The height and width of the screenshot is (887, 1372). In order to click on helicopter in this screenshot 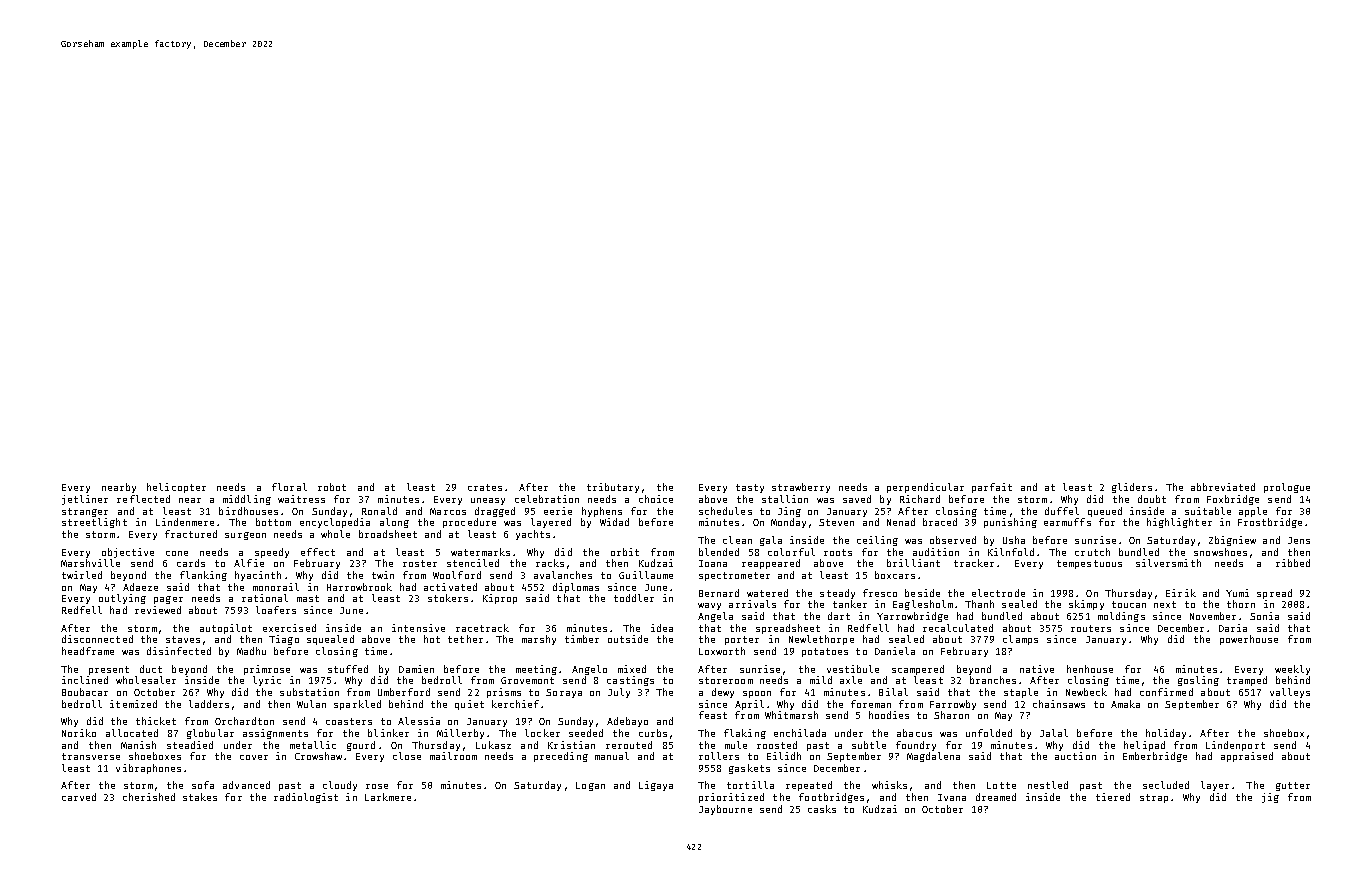, I will do `click(176, 488)`.
